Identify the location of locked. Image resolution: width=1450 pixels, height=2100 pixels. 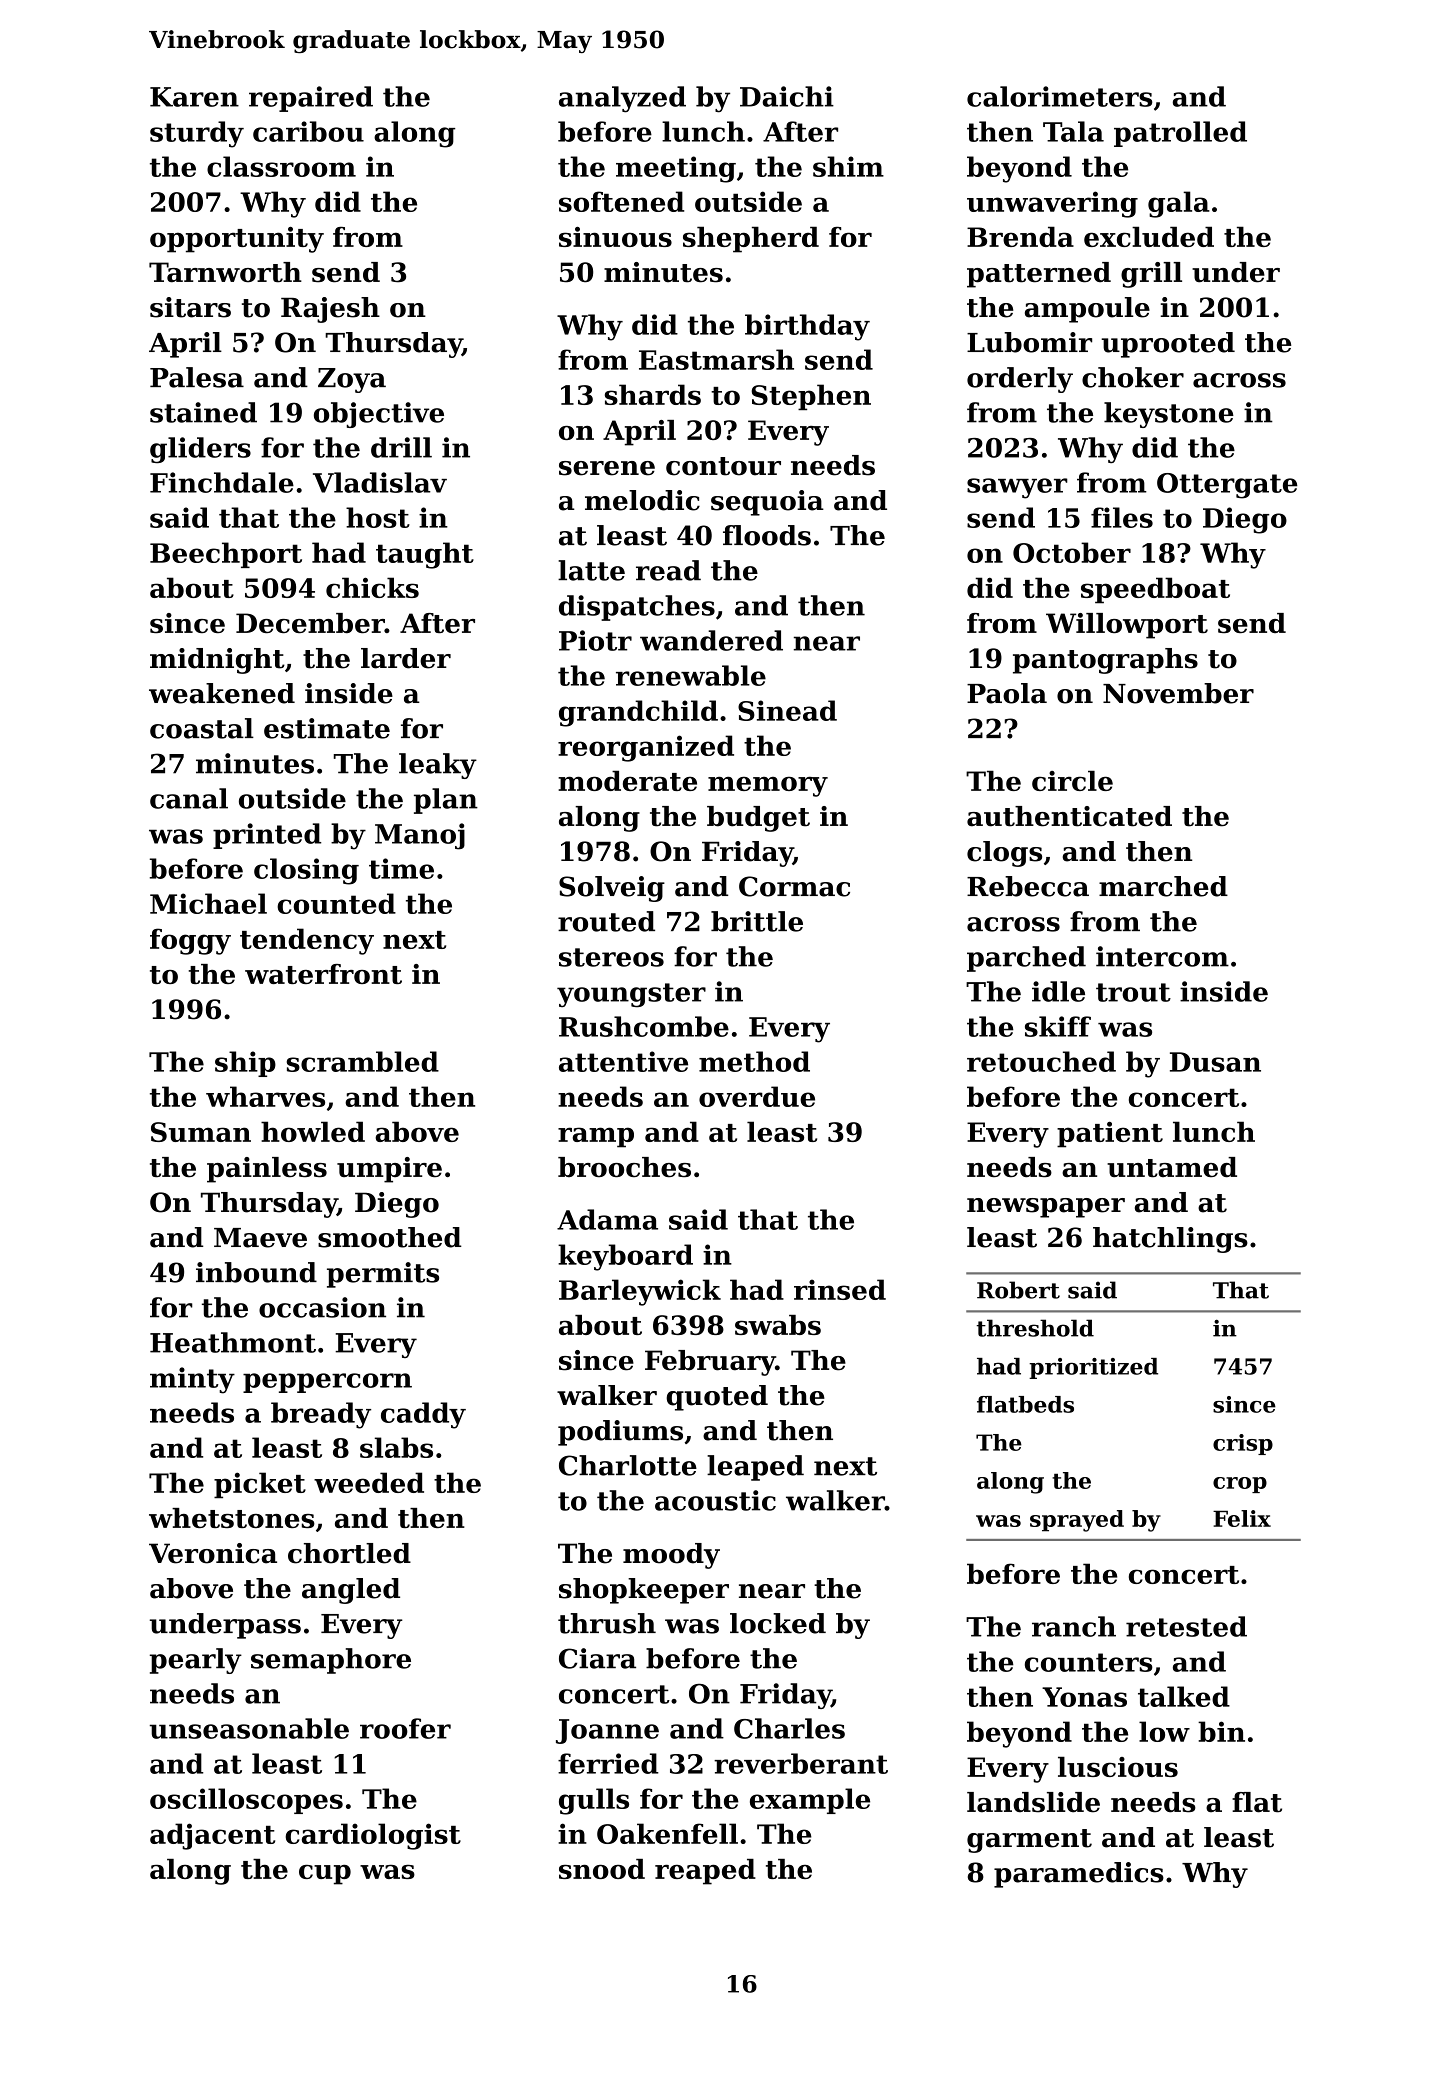
(778, 1623).
